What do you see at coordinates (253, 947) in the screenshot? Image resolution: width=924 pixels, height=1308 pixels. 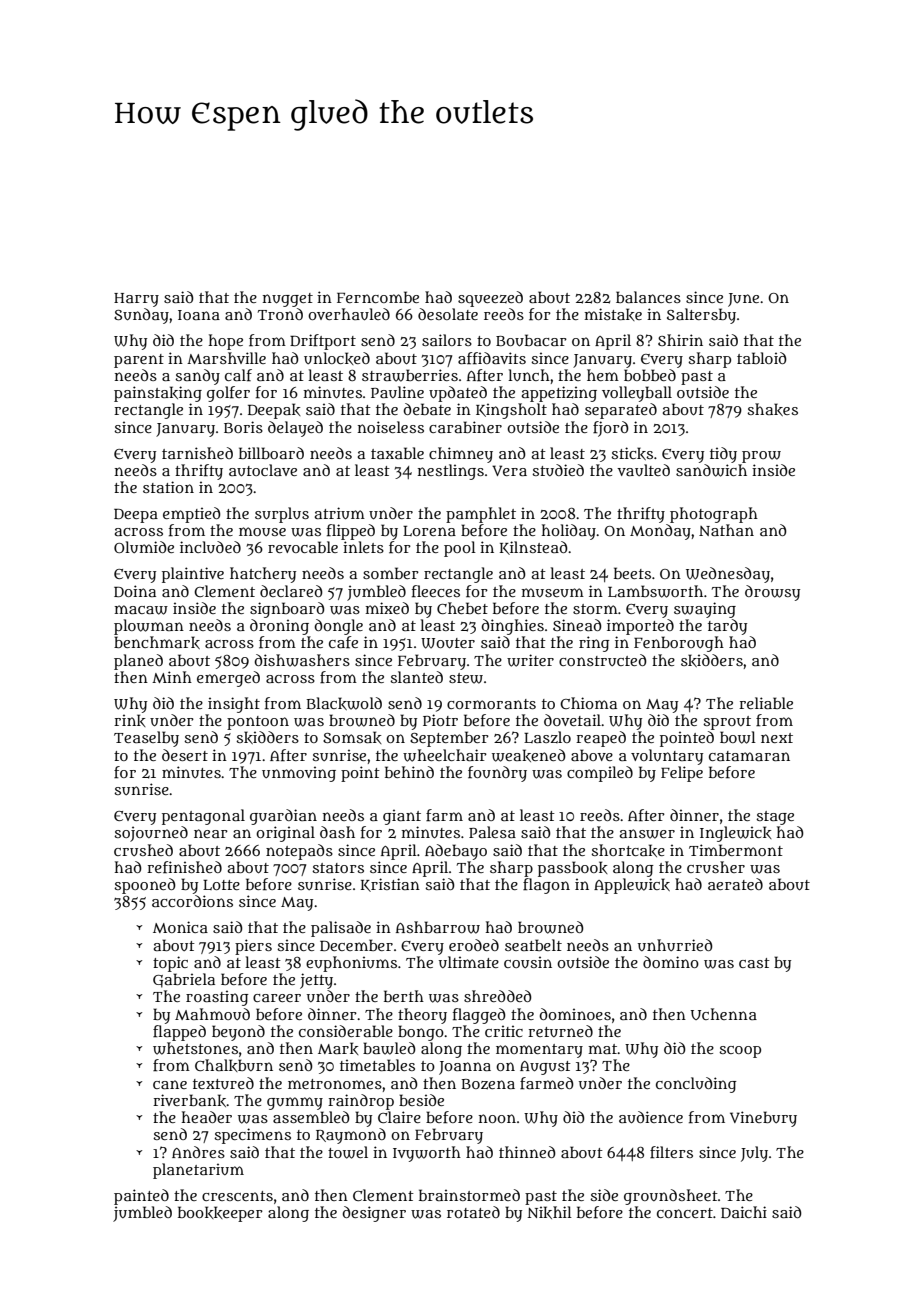 I see `piers` at bounding box center [253, 947].
